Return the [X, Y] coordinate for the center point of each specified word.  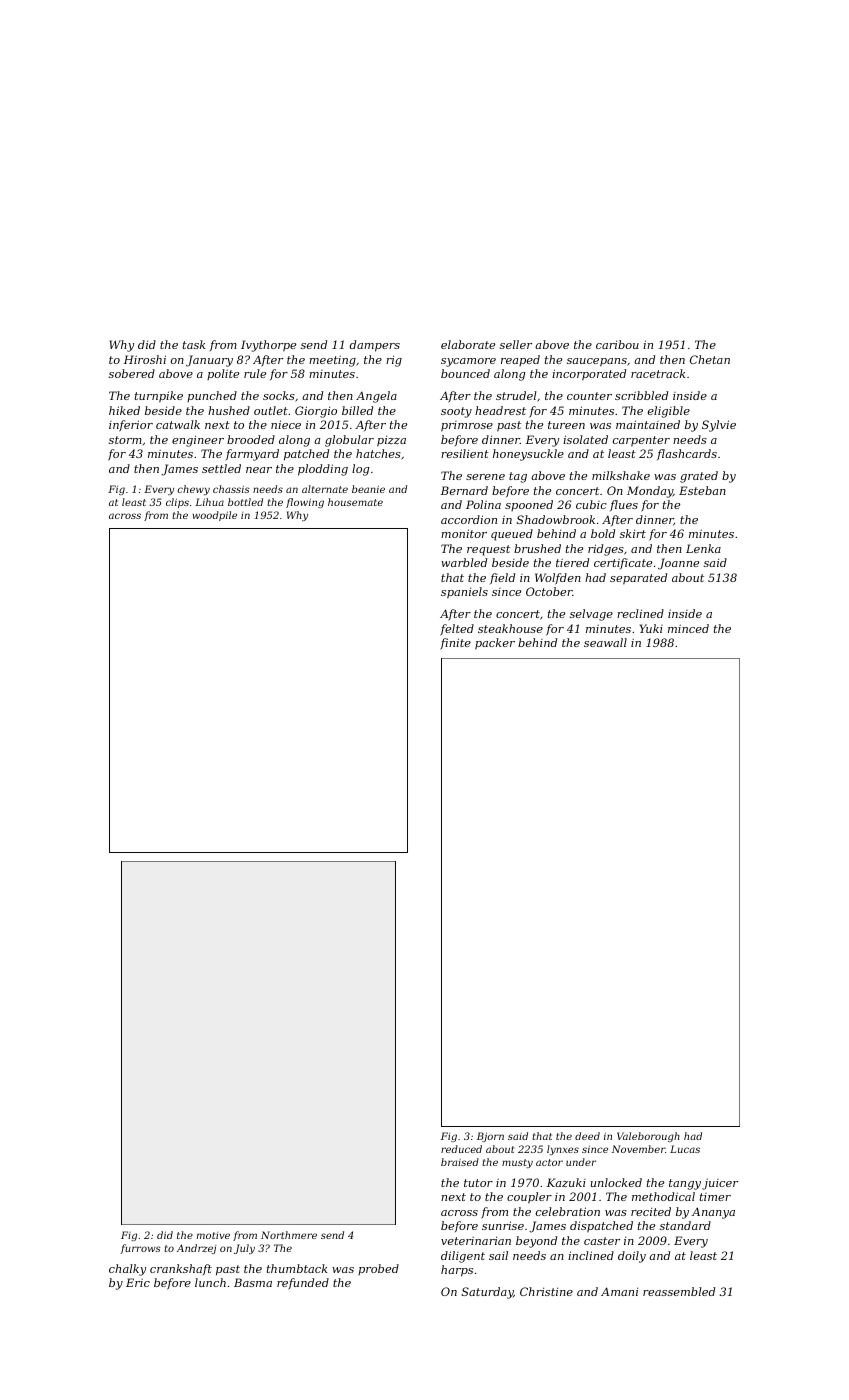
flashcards [687, 454]
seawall [605, 642]
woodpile [215, 516]
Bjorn [490, 1137]
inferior [131, 426]
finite [455, 644]
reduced [461, 1149]
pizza [391, 441]
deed [587, 1136]
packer [495, 644]
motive [213, 1235]
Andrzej [196, 1249]
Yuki [651, 628]
